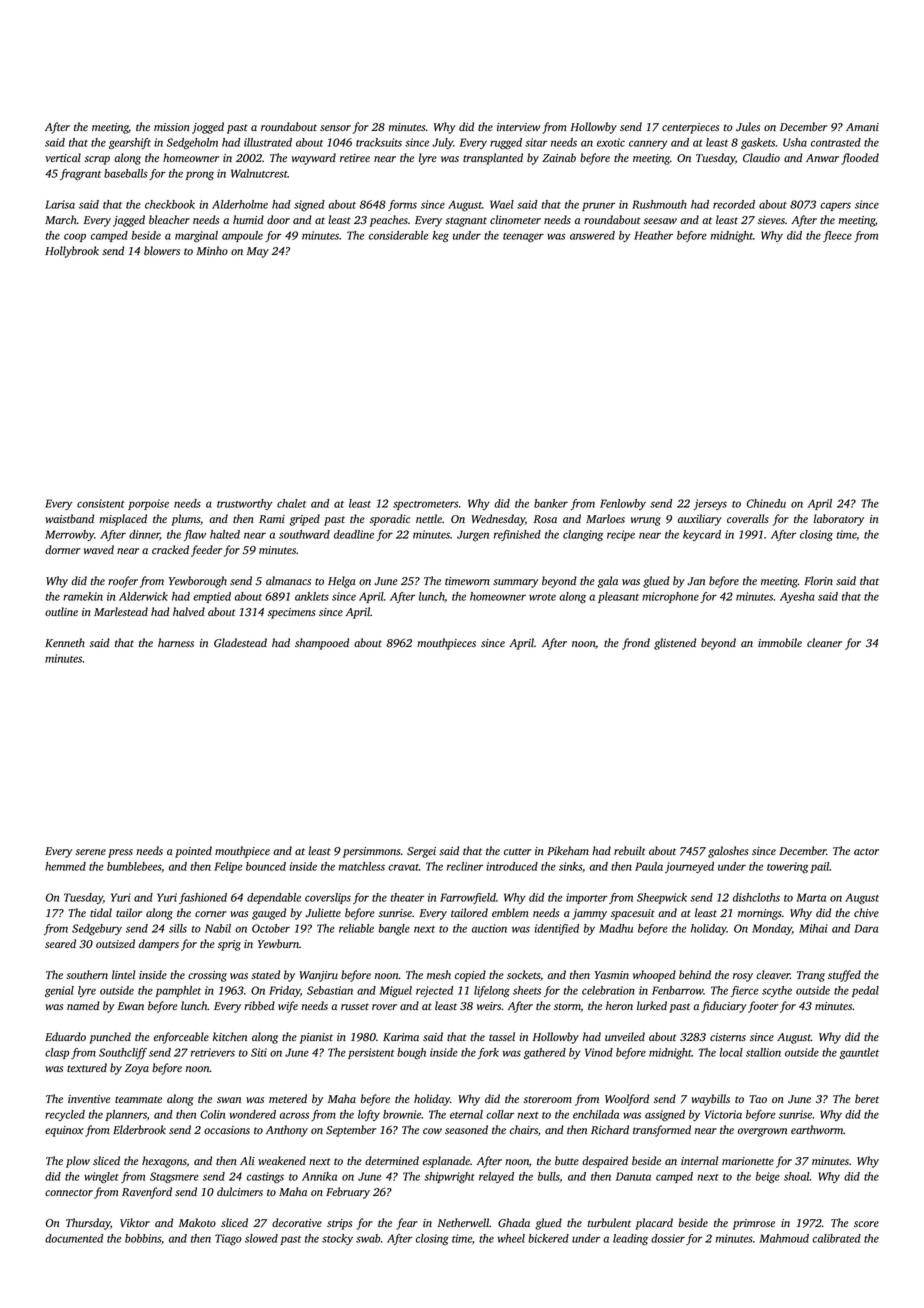  I want to click on seared, so click(60, 943).
